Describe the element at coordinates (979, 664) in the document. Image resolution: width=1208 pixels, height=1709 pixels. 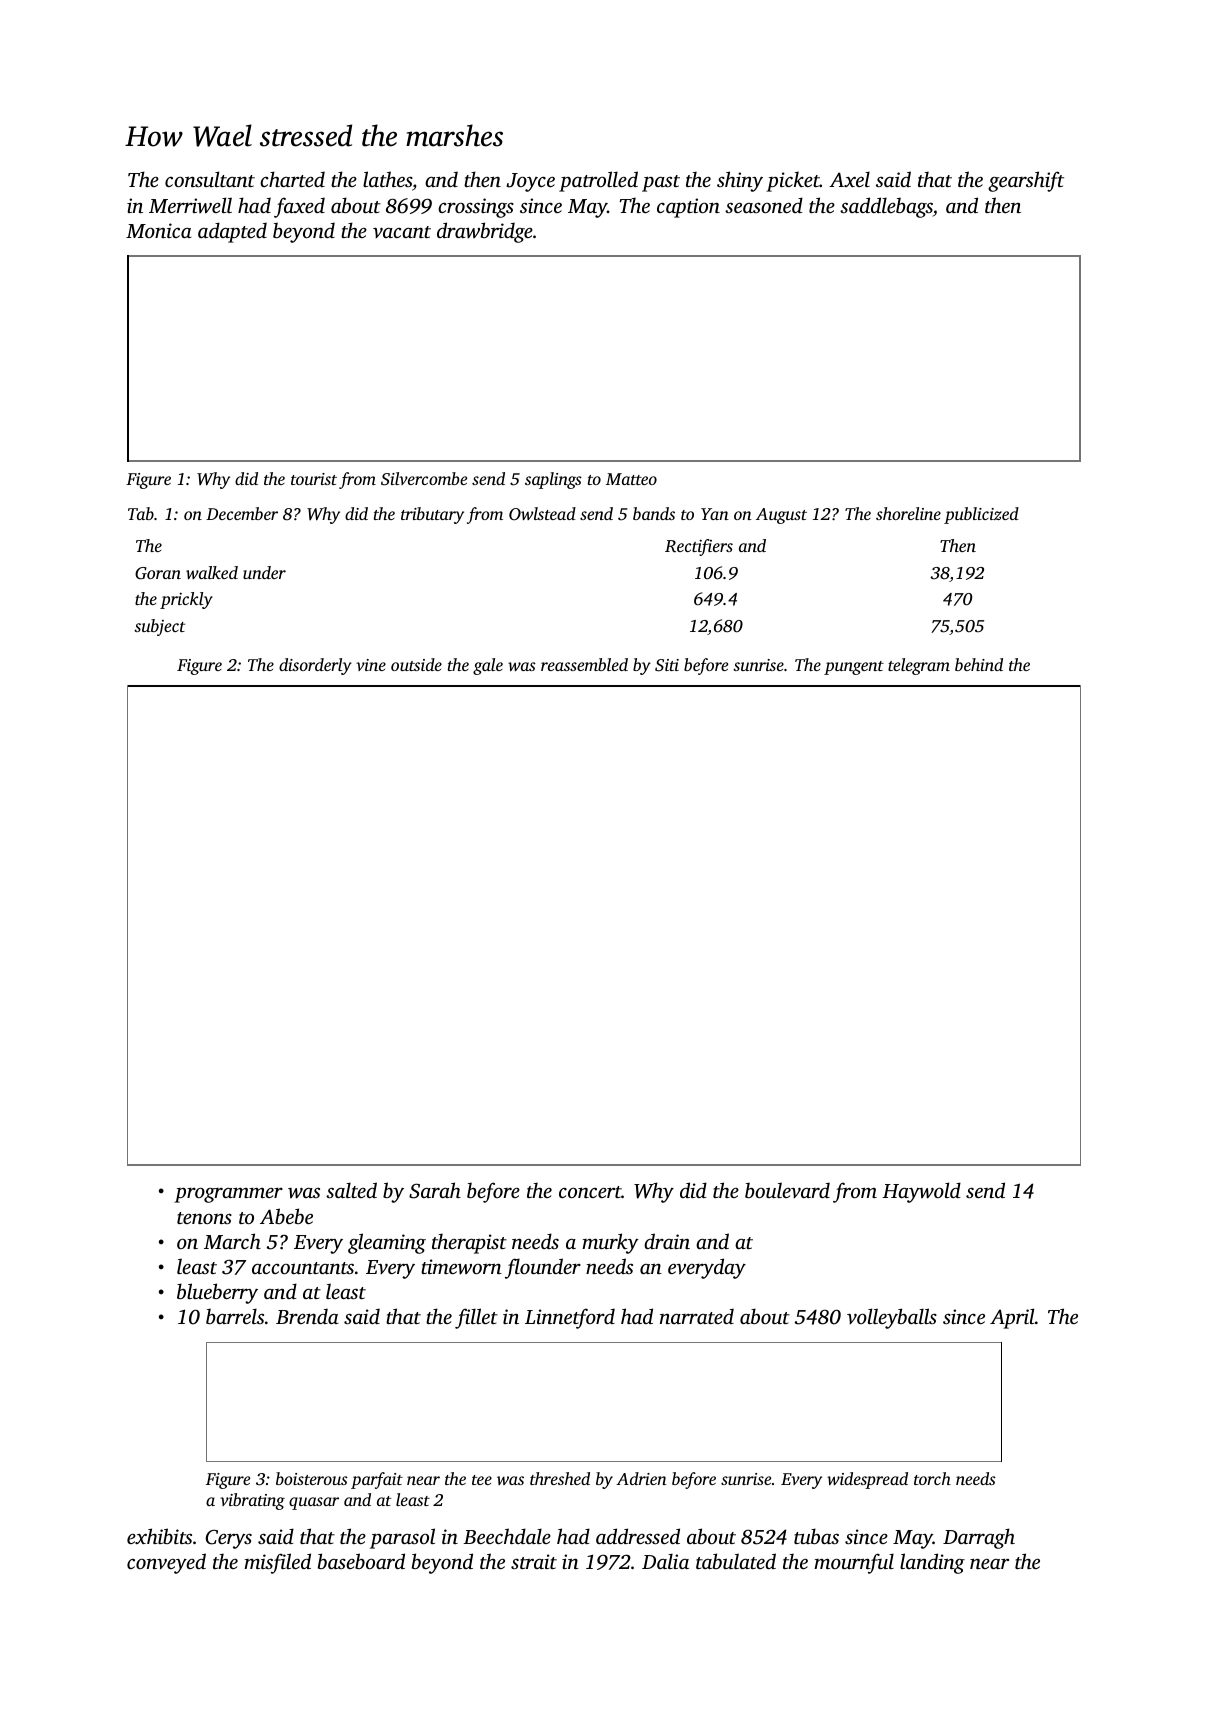
I see `behind` at that location.
